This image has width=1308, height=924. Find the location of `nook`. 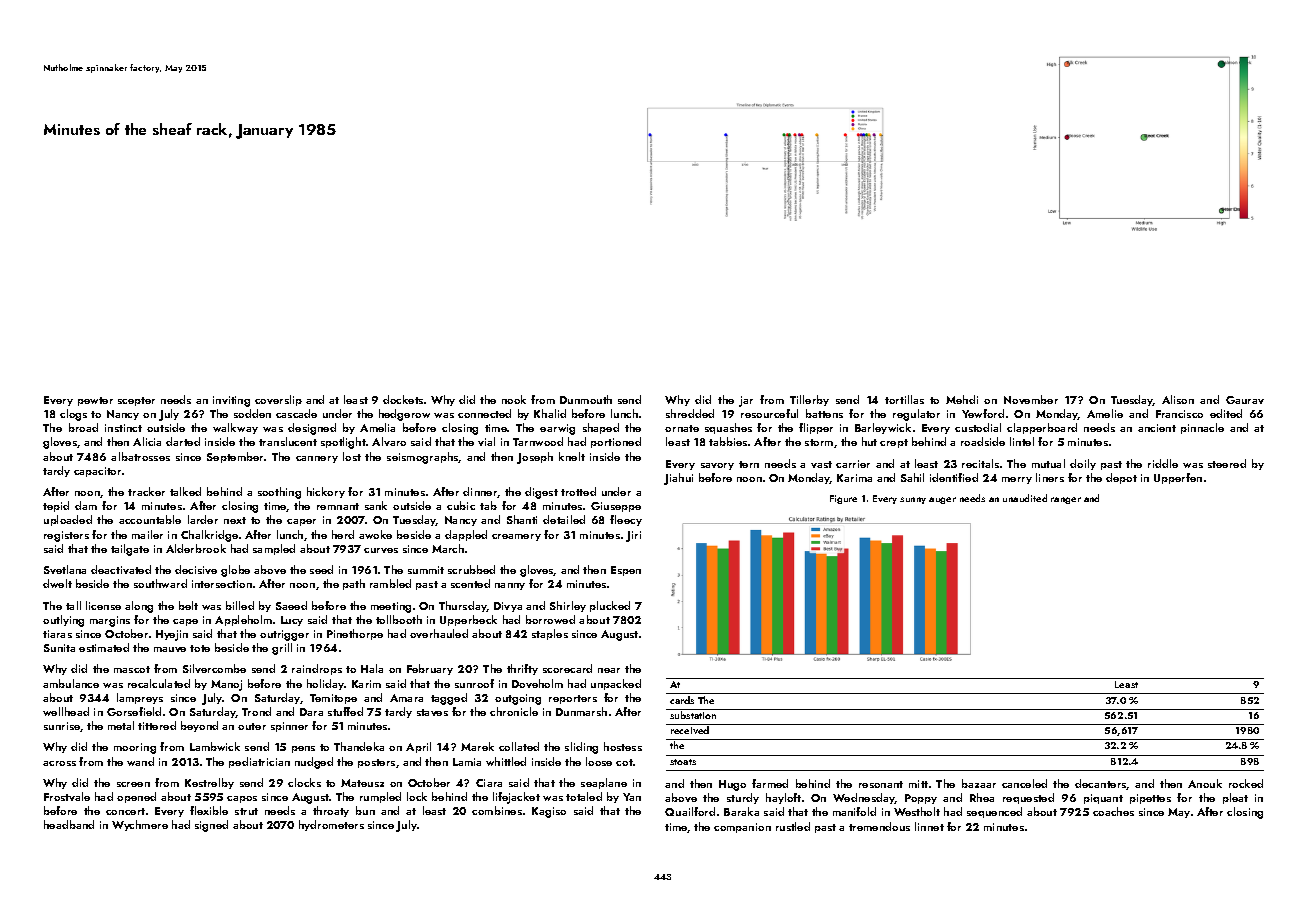

nook is located at coordinates (514, 399).
